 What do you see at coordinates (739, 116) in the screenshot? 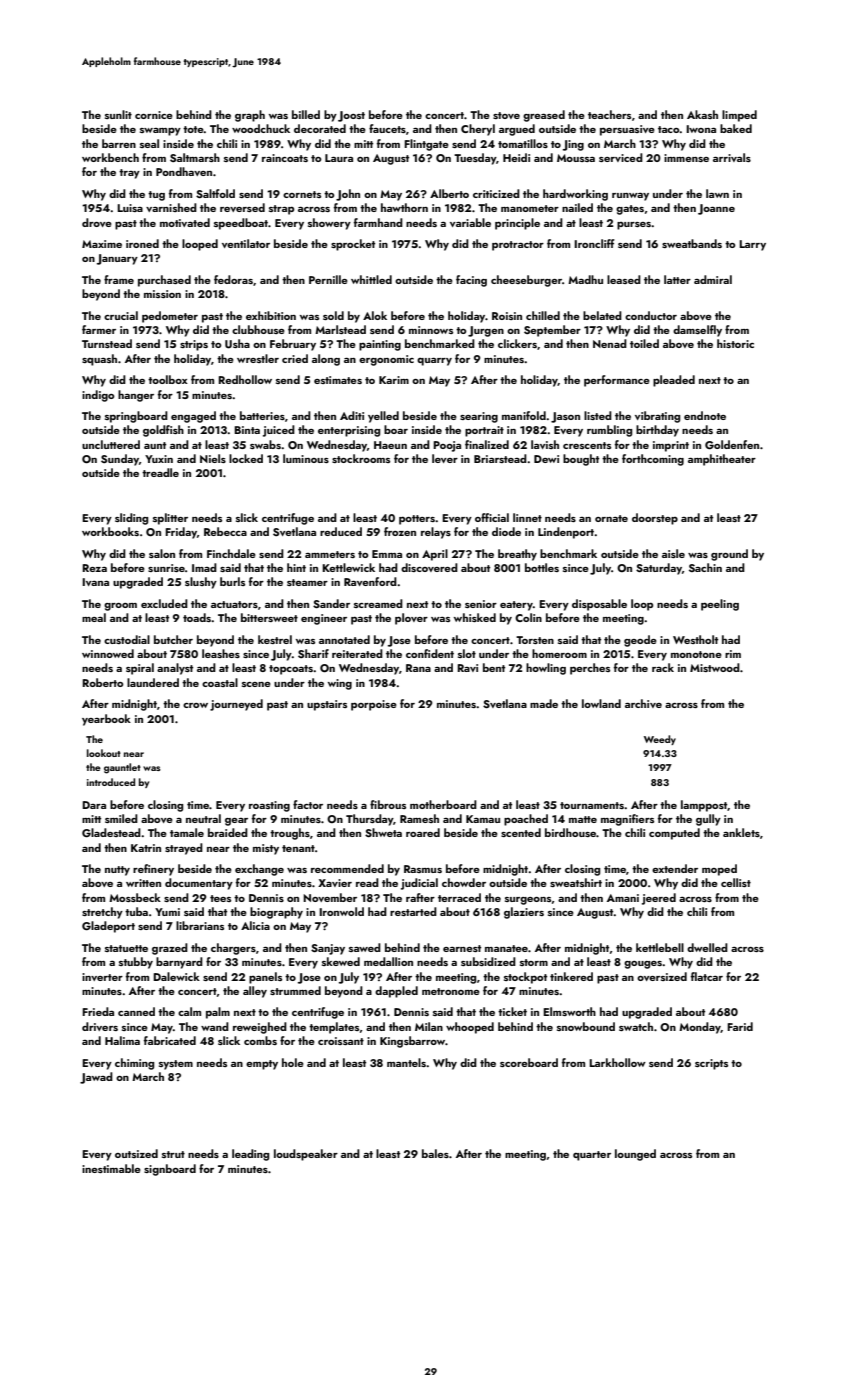
I see `limped` at bounding box center [739, 116].
